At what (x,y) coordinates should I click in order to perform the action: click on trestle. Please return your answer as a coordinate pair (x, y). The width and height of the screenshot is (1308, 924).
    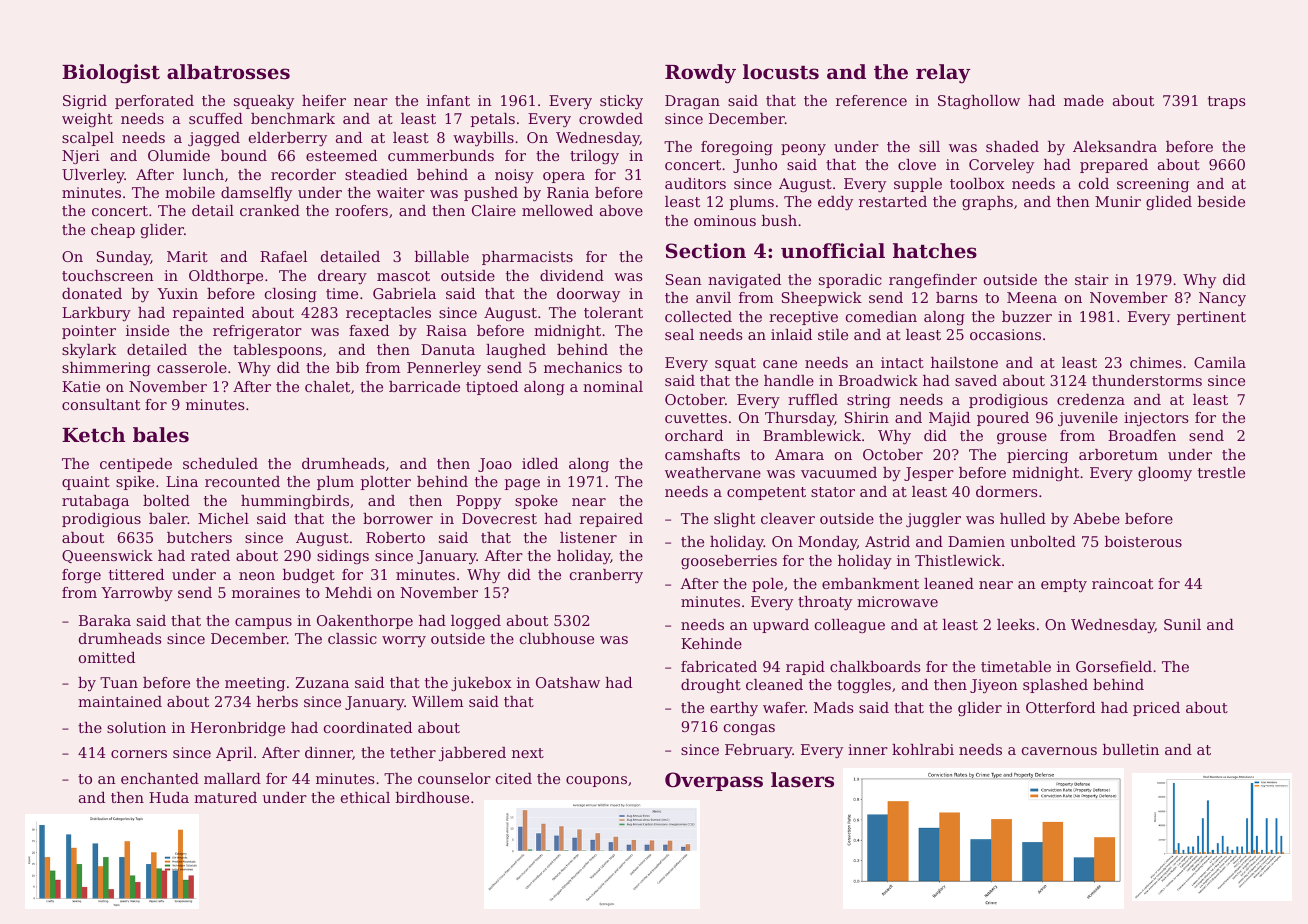
    Looking at the image, I should click on (1221, 472).
